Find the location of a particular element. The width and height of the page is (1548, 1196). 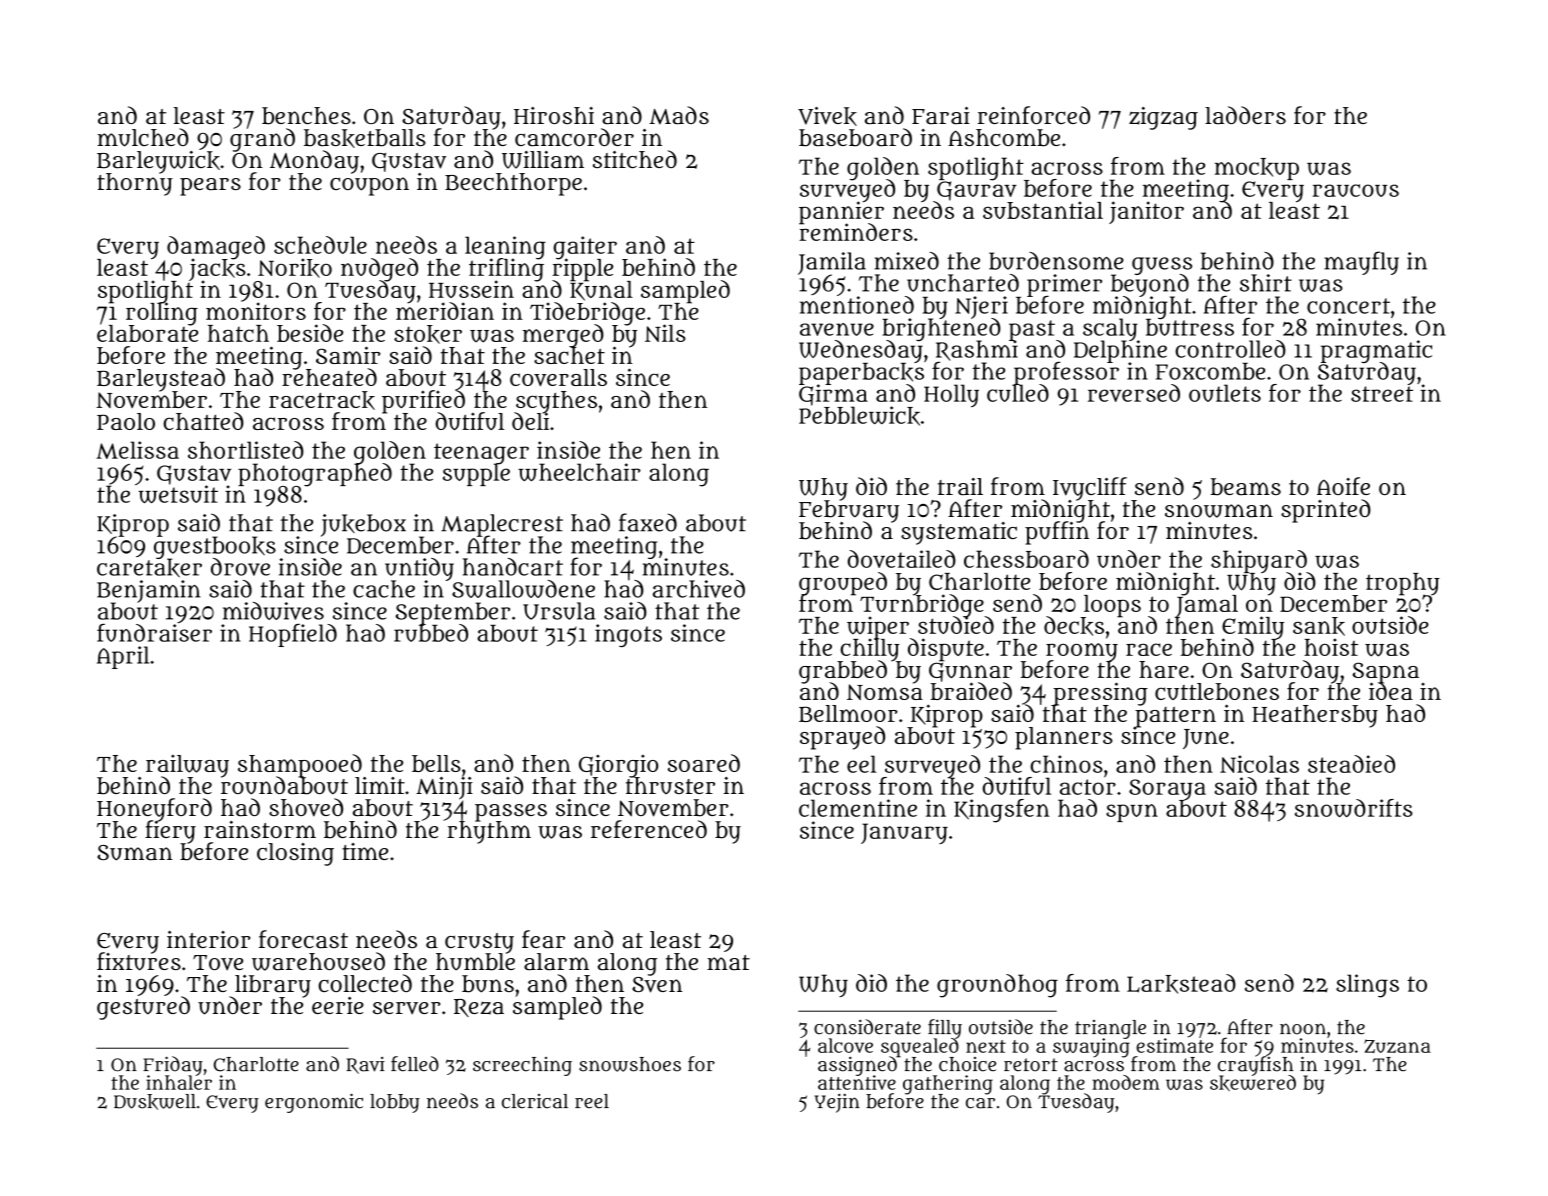

trophy is located at coordinates (1403, 584).
